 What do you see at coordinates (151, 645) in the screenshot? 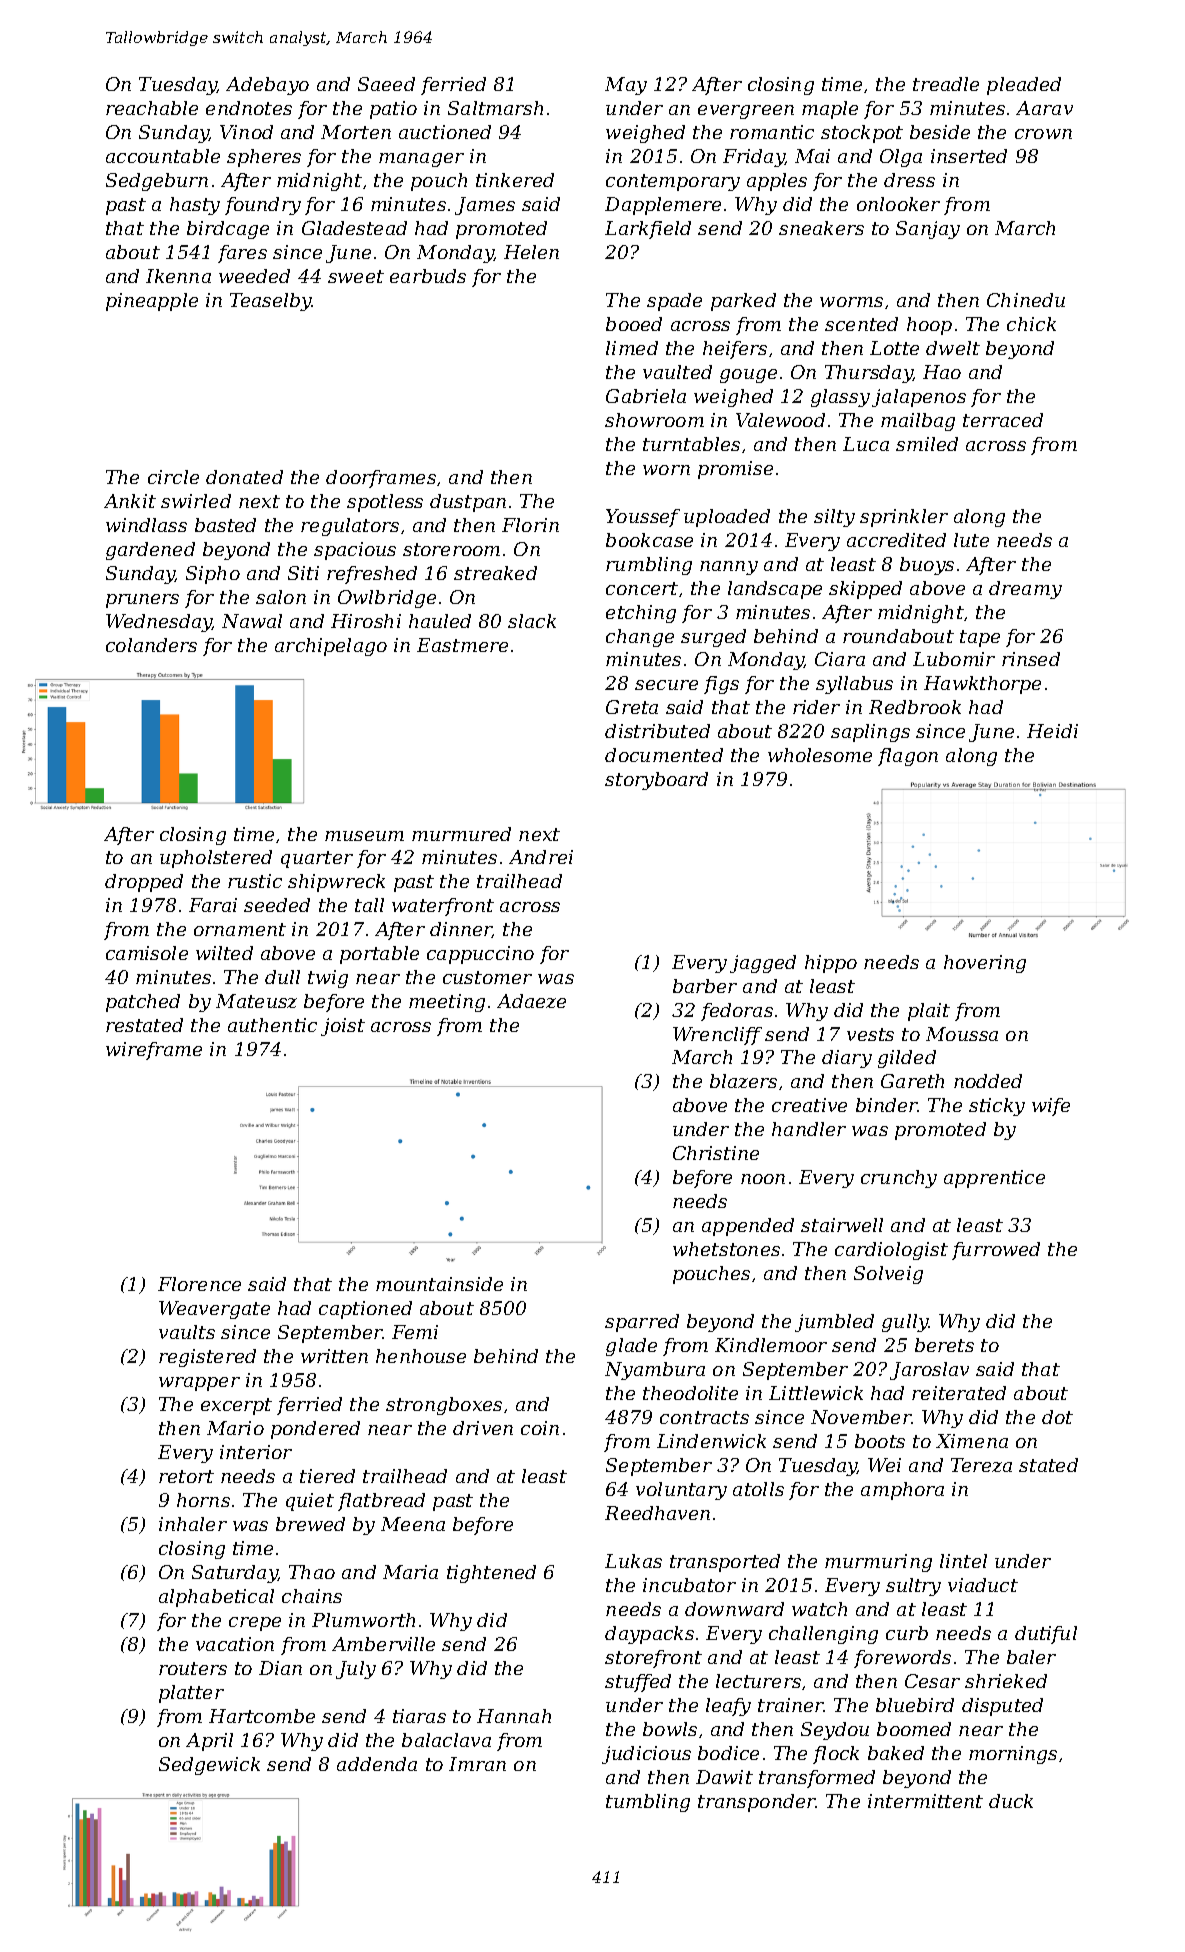
I see `colanders` at bounding box center [151, 645].
